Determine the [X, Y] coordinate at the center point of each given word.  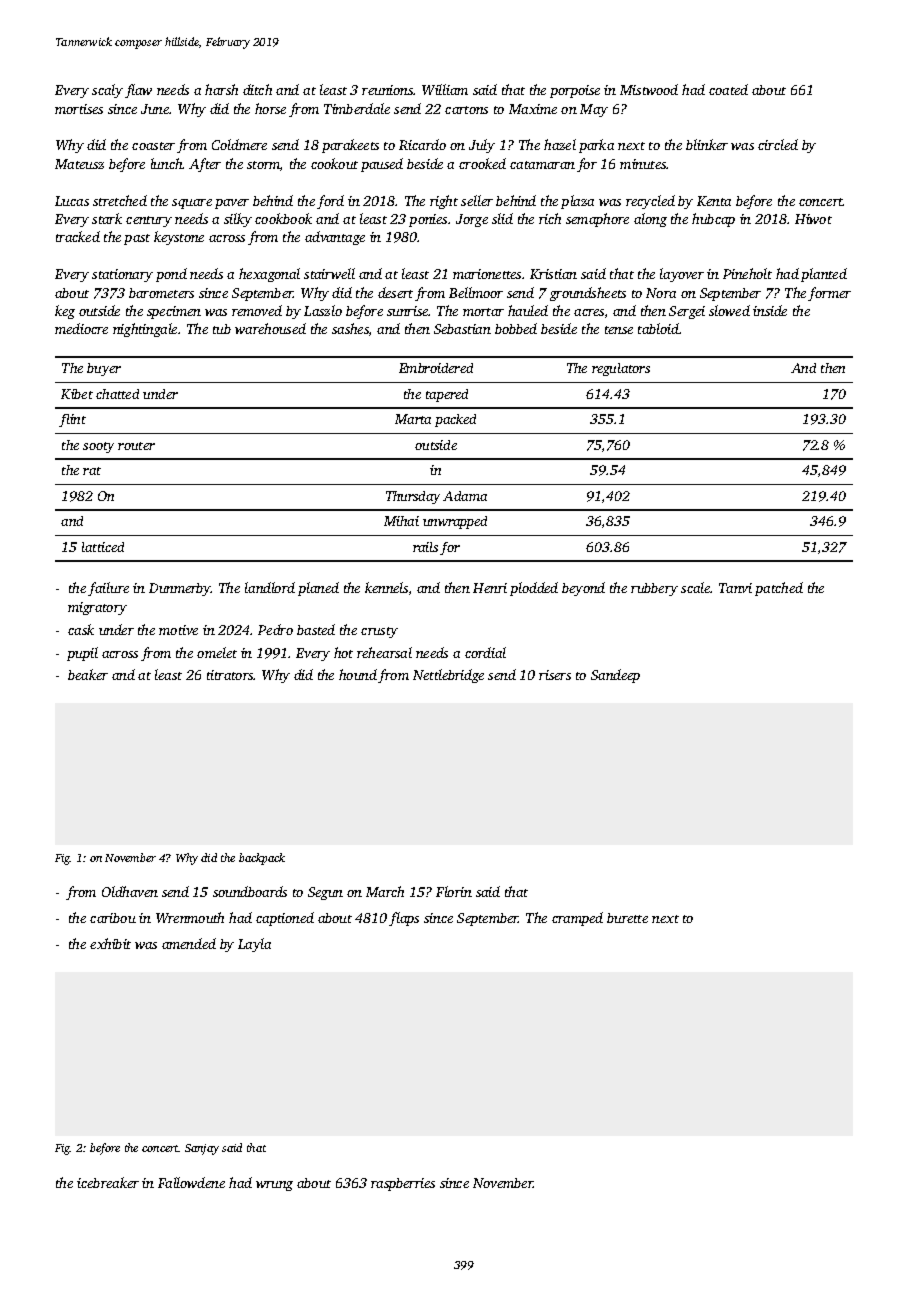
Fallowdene [191, 1182]
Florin [454, 891]
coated [728, 89]
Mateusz [79, 164]
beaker [88, 674]
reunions [388, 90]
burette [627, 918]
